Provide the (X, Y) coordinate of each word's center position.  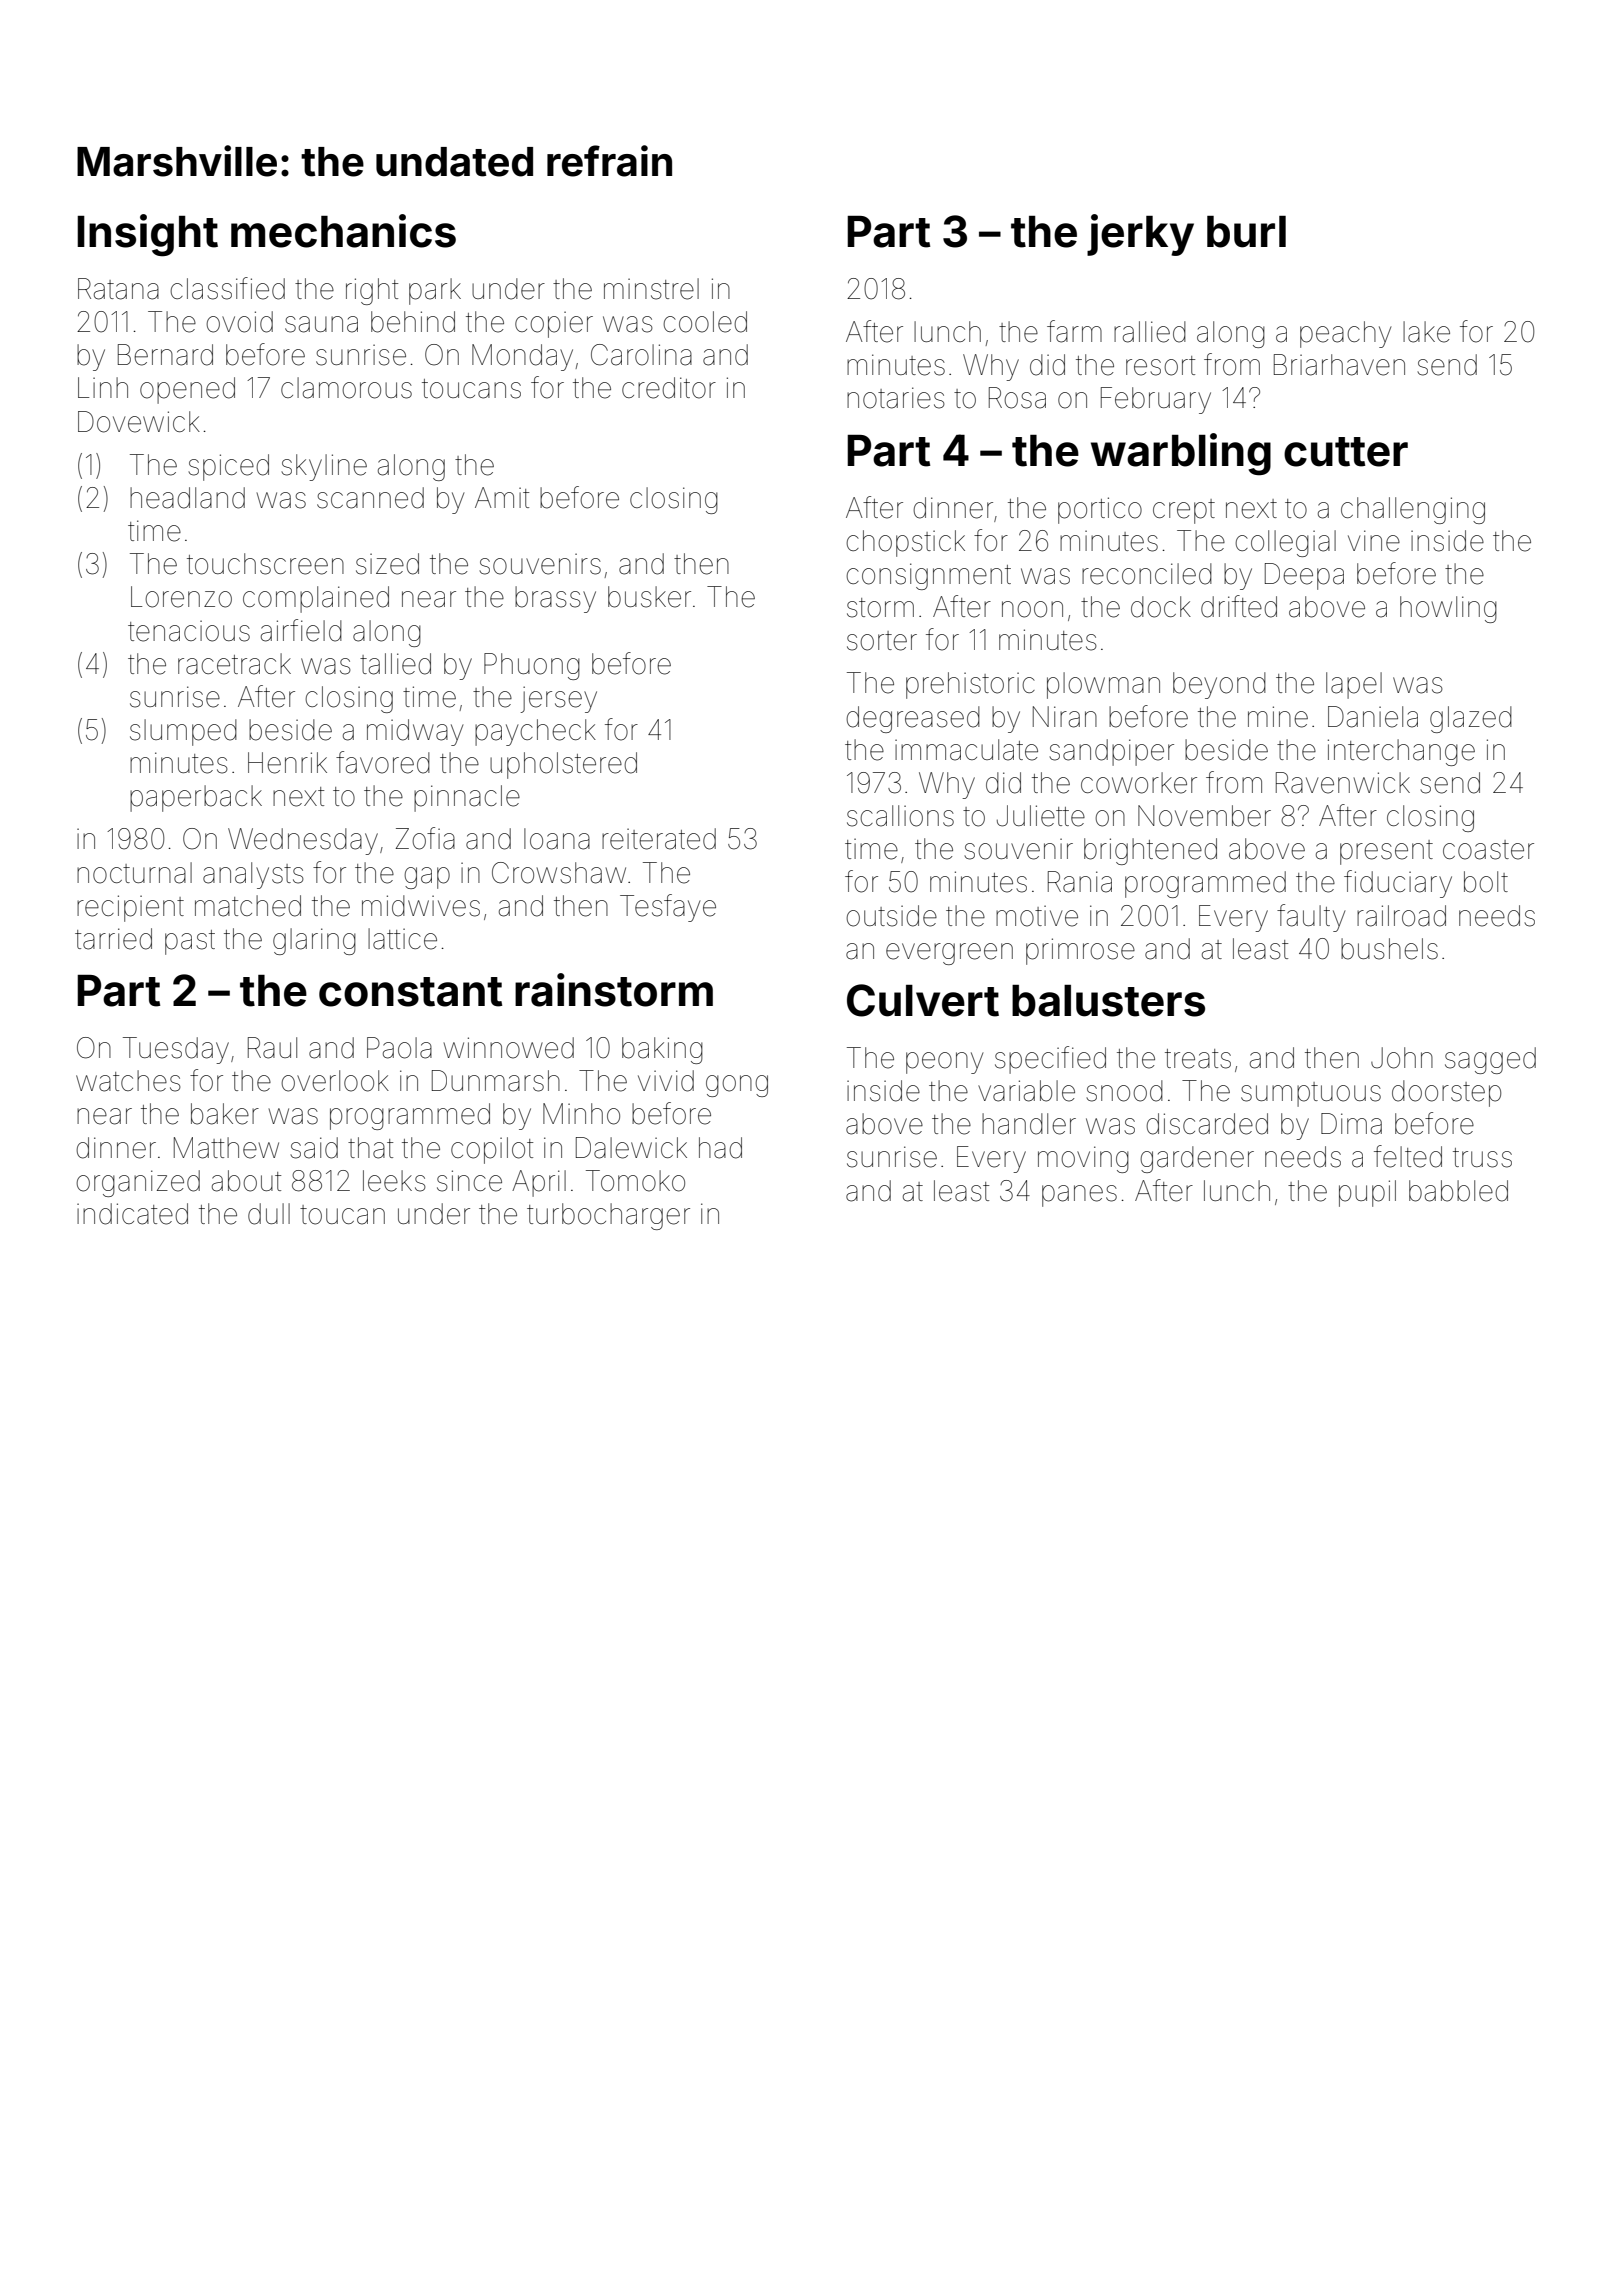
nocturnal (134, 873)
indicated (132, 1214)
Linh (103, 387)
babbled (1458, 1191)
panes (1079, 1196)
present (1386, 852)
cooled (705, 322)
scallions (900, 816)
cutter (1346, 452)
